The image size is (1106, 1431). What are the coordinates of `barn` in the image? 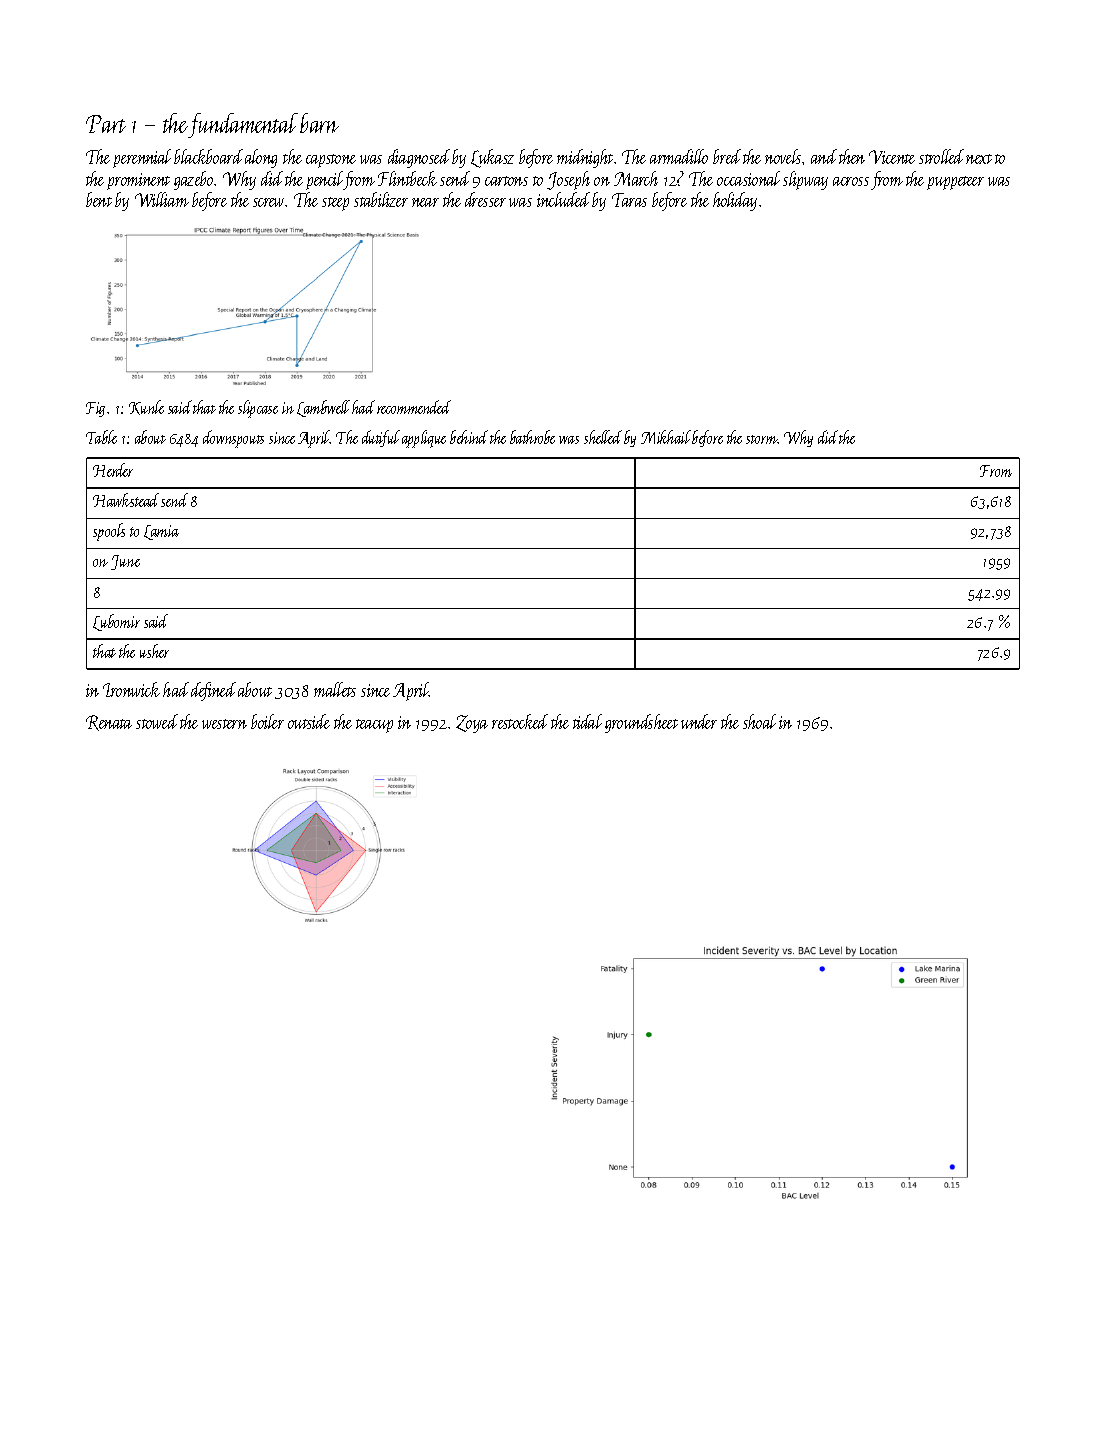 It's located at (319, 123).
